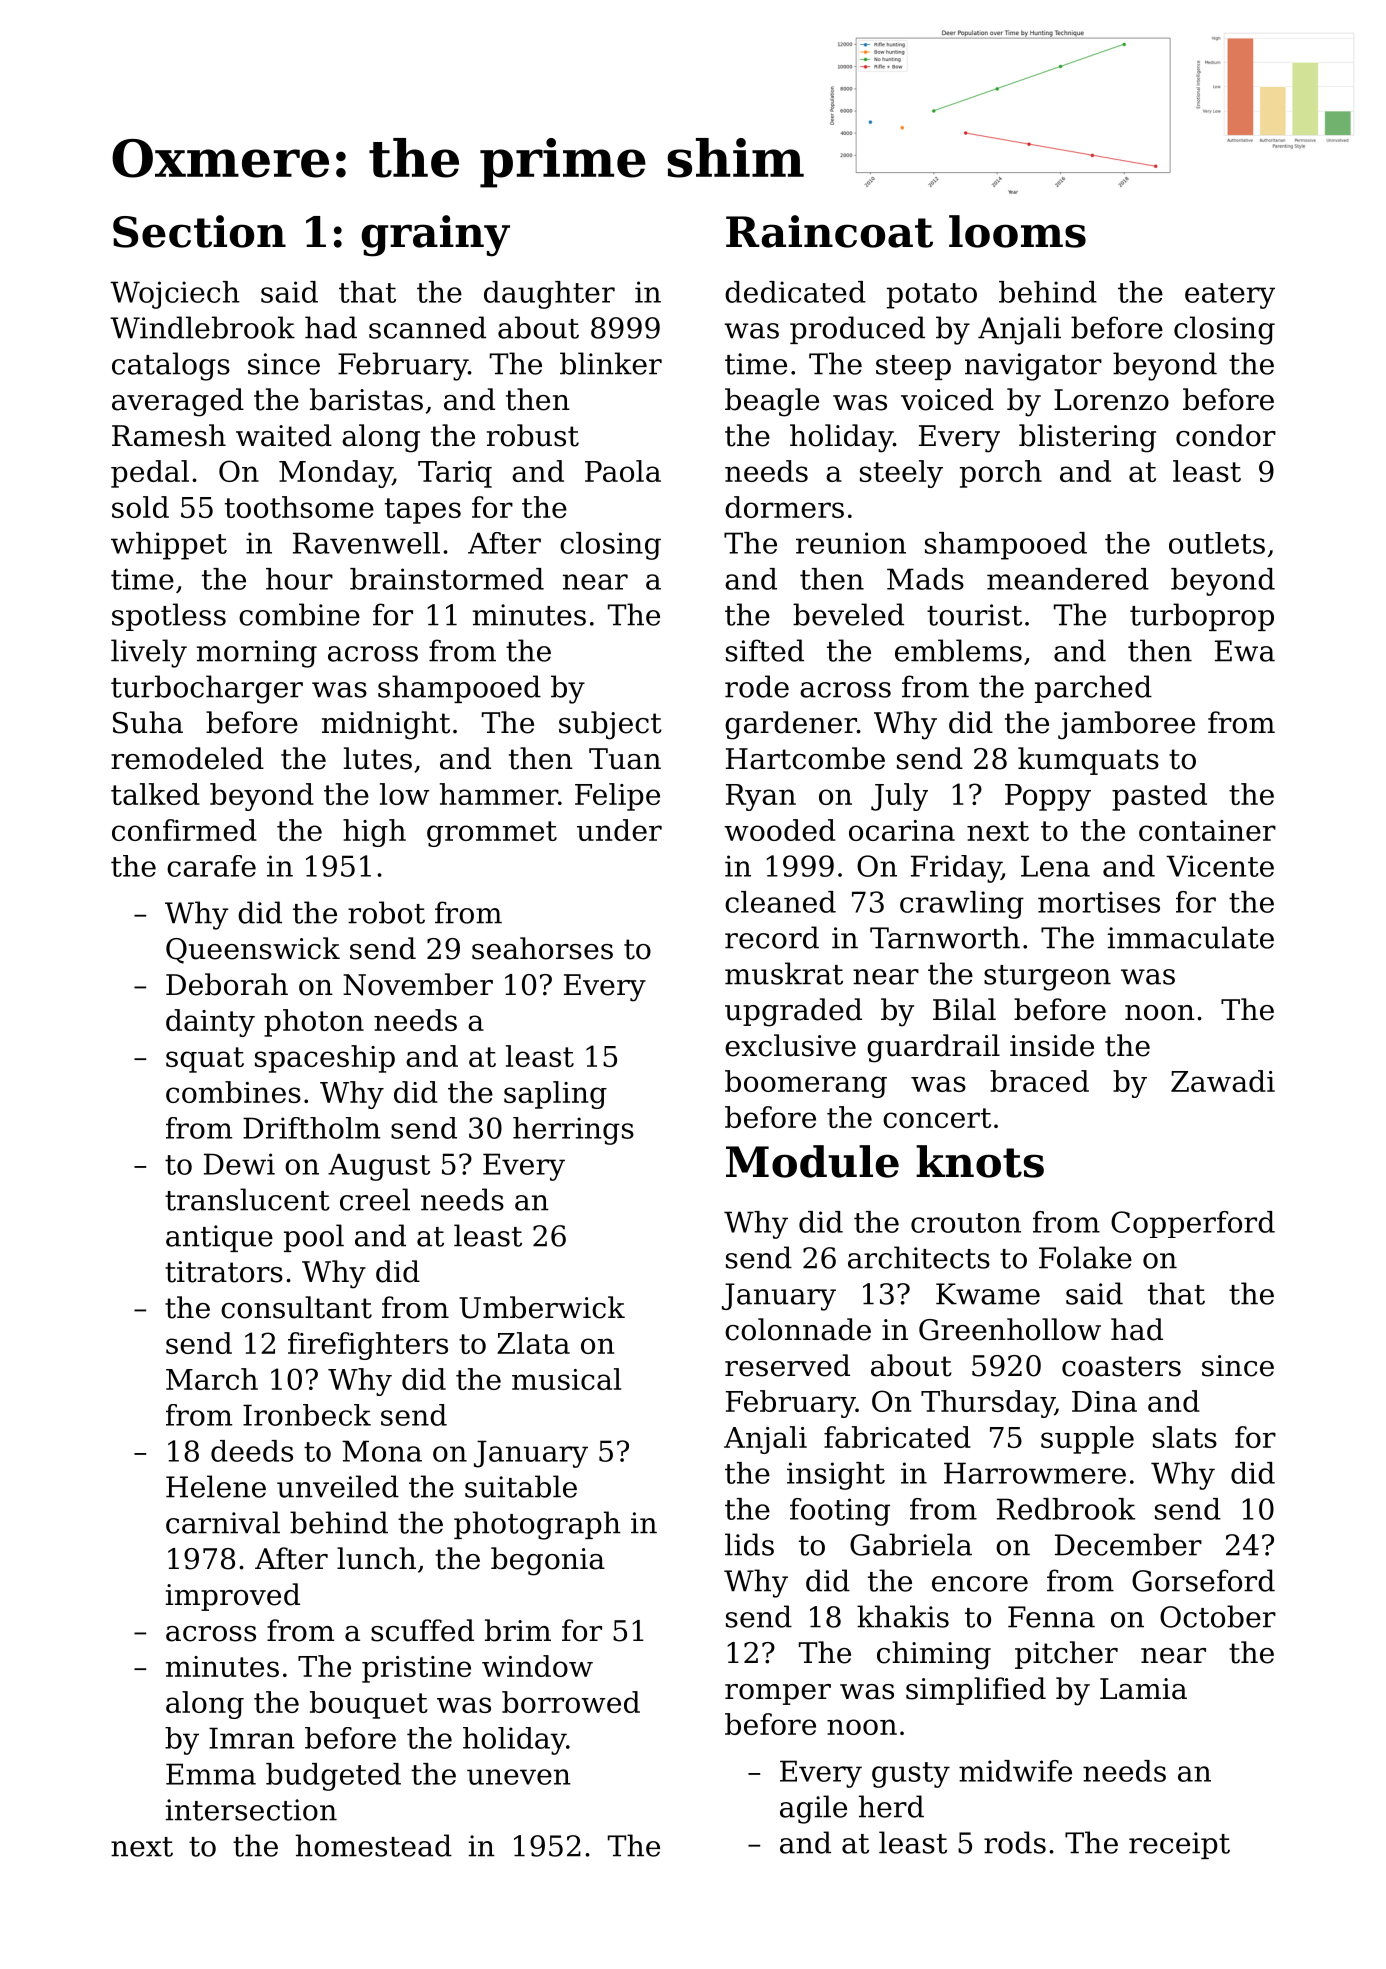 This screenshot has width=1386, height=1969. I want to click on condor, so click(1226, 435).
